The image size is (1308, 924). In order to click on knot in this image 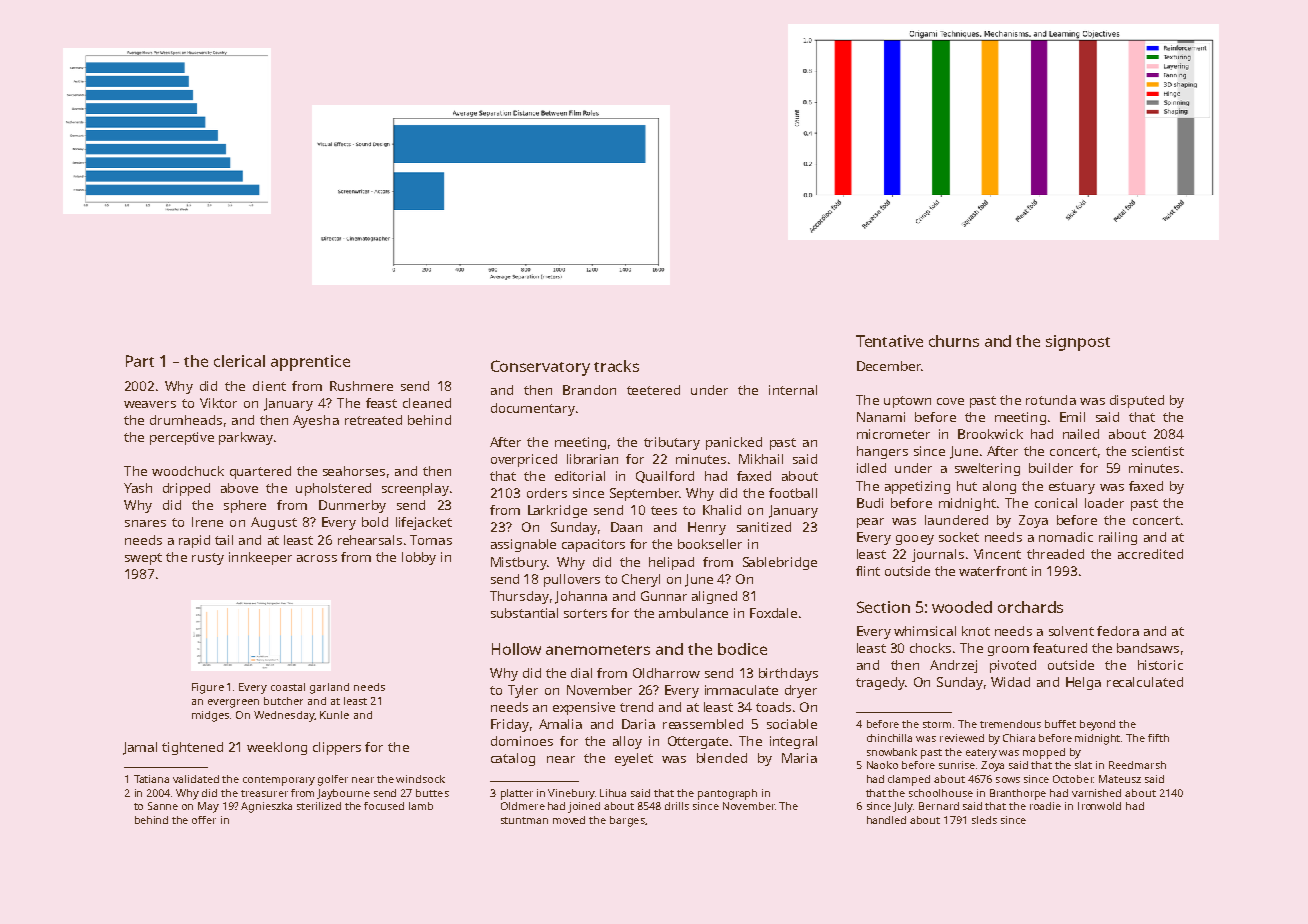, I will do `click(976, 631)`.
